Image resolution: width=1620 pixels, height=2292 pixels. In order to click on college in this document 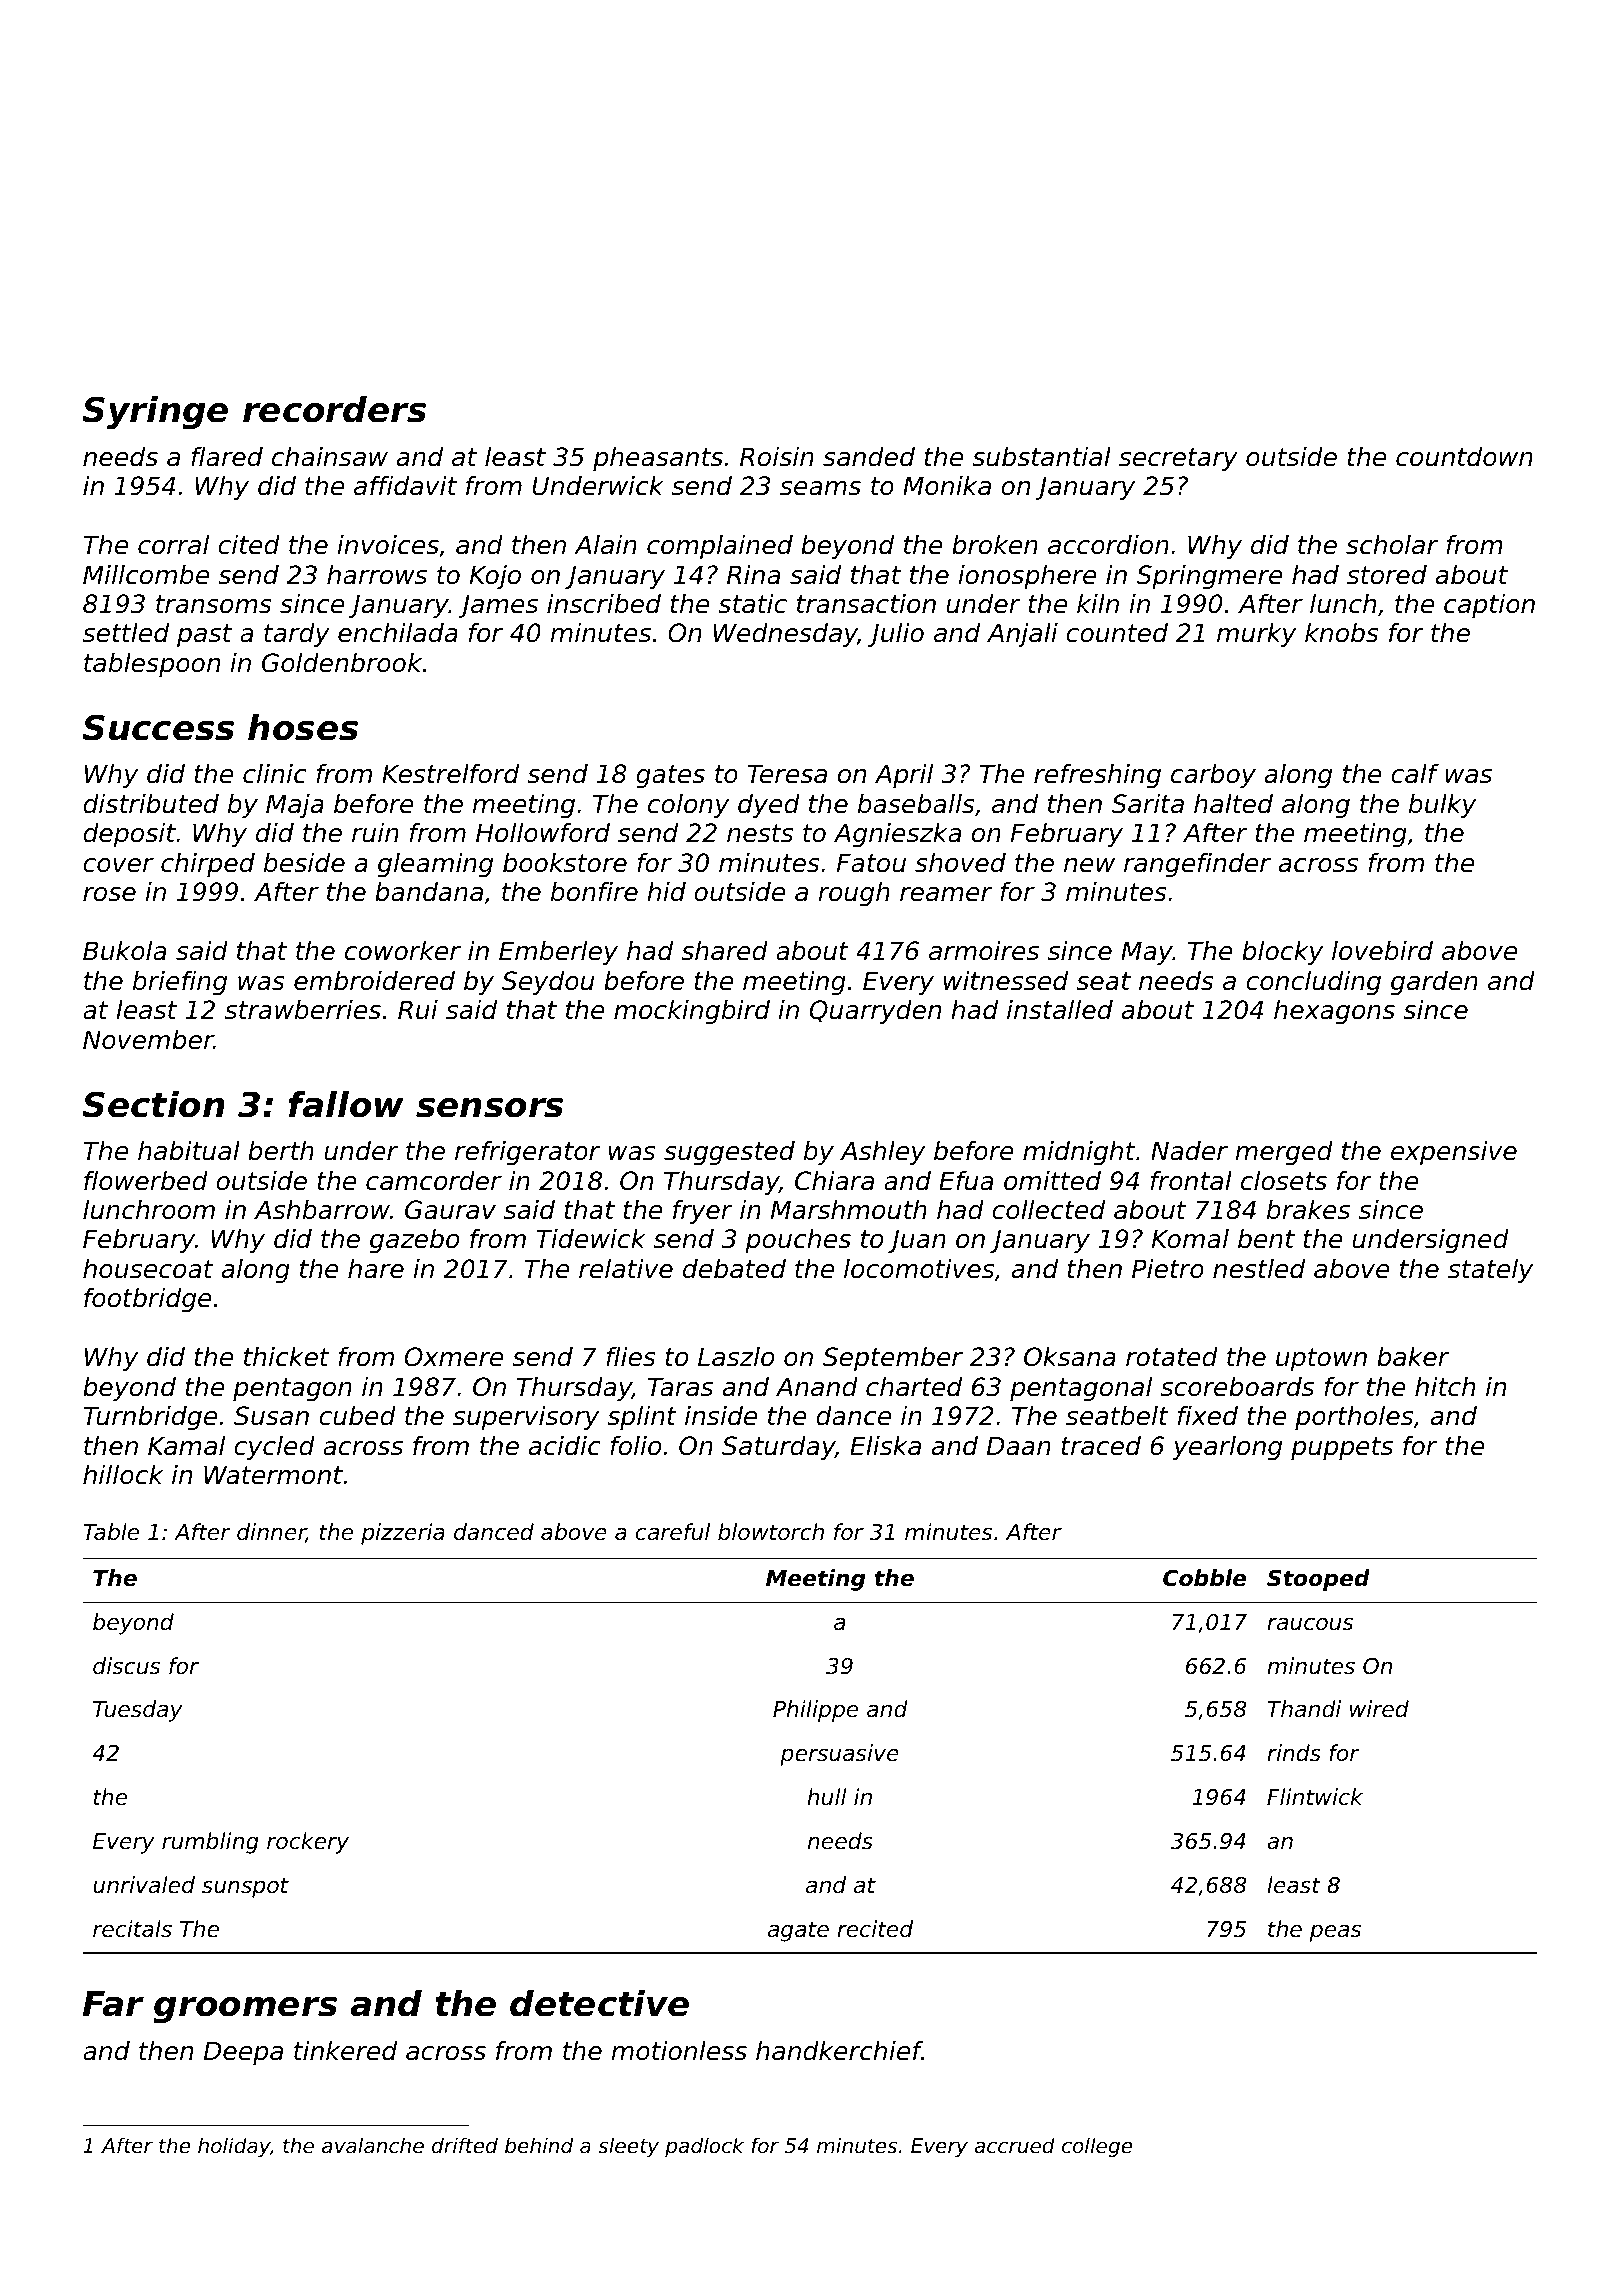, I will do `click(1097, 2147)`.
